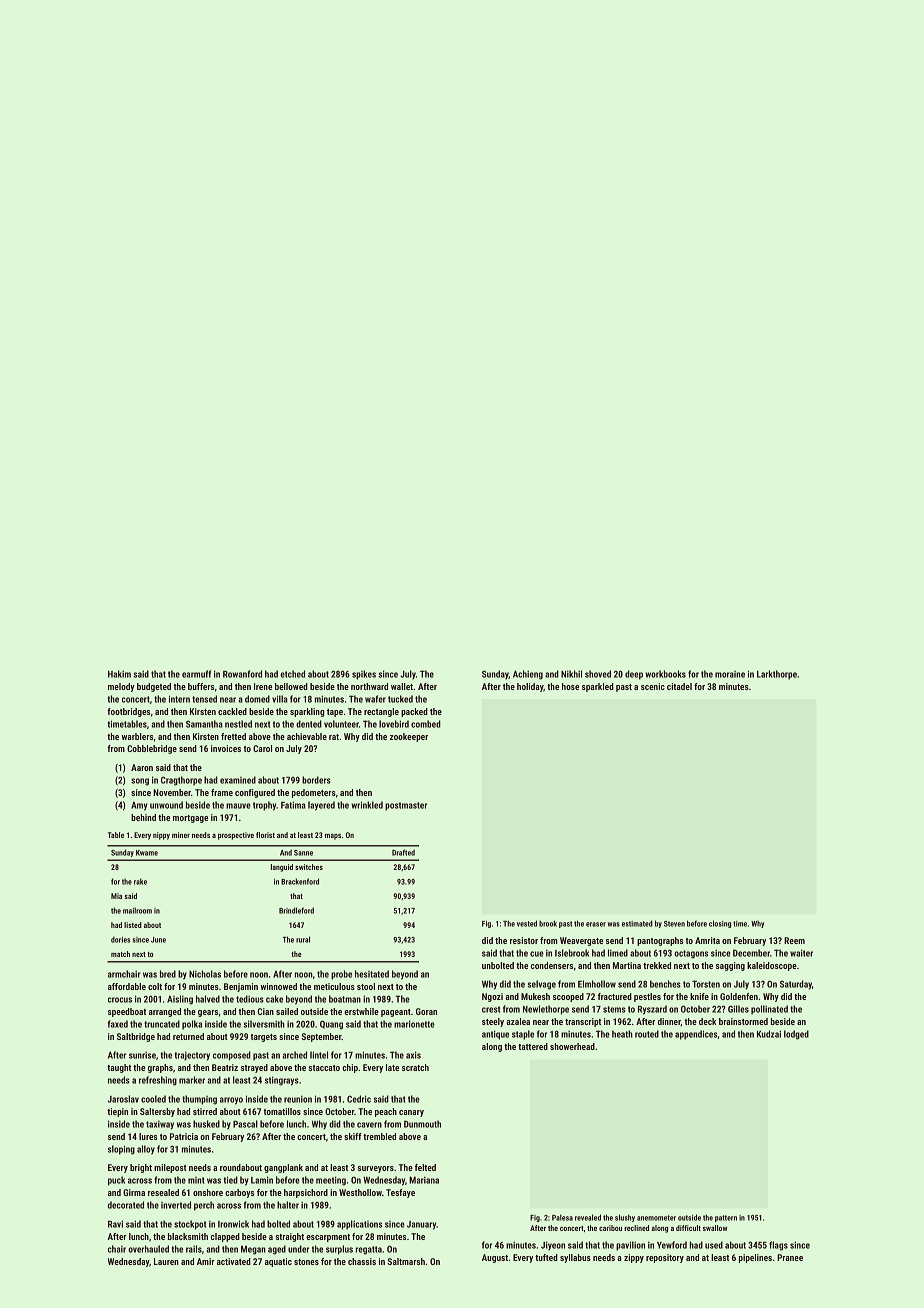  What do you see at coordinates (572, 1046) in the screenshot?
I see `showerhead` at bounding box center [572, 1046].
